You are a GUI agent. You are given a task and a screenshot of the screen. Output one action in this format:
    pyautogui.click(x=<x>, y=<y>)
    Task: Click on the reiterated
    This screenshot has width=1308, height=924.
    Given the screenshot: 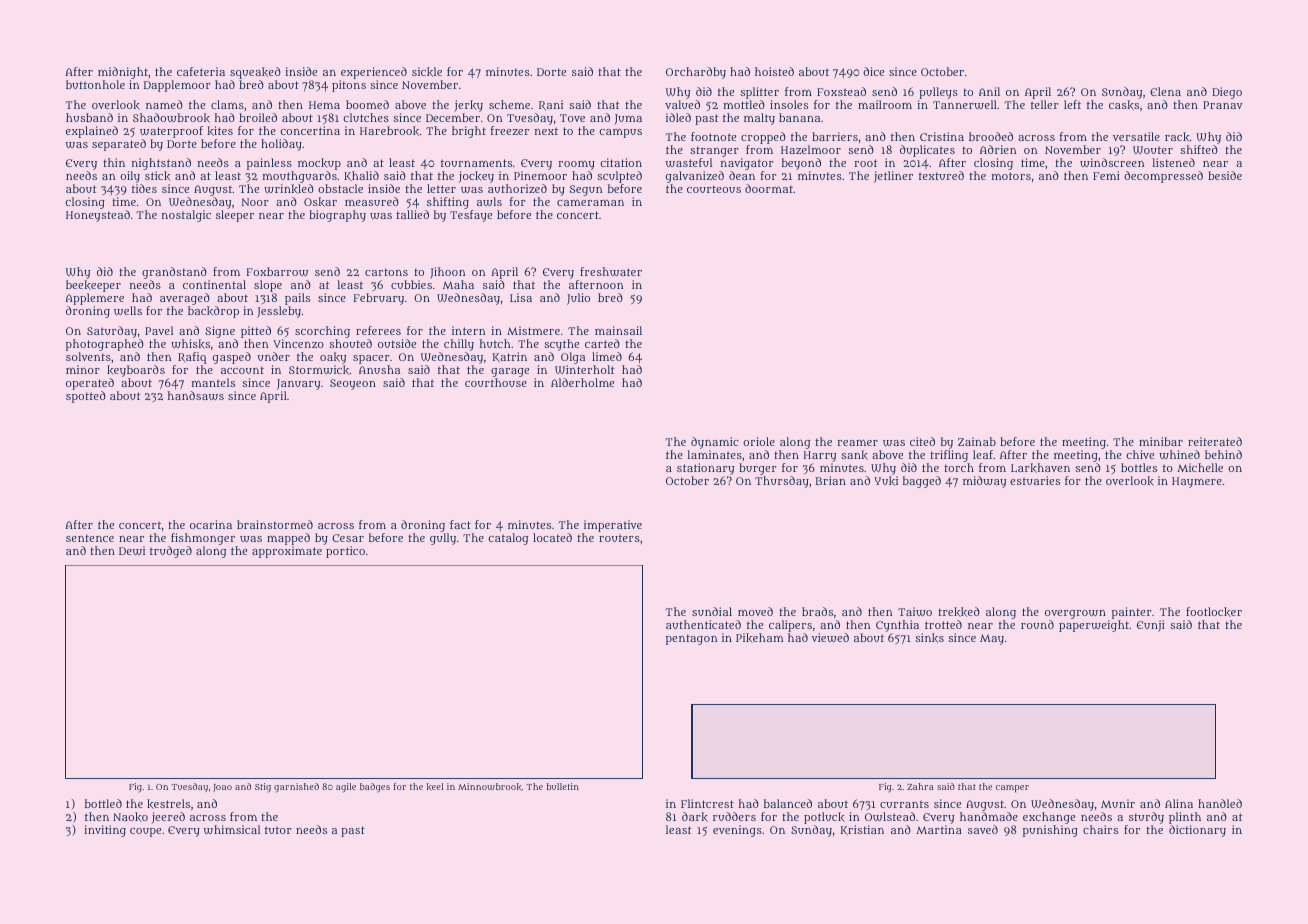 What is the action you would take?
    pyautogui.click(x=1215, y=441)
